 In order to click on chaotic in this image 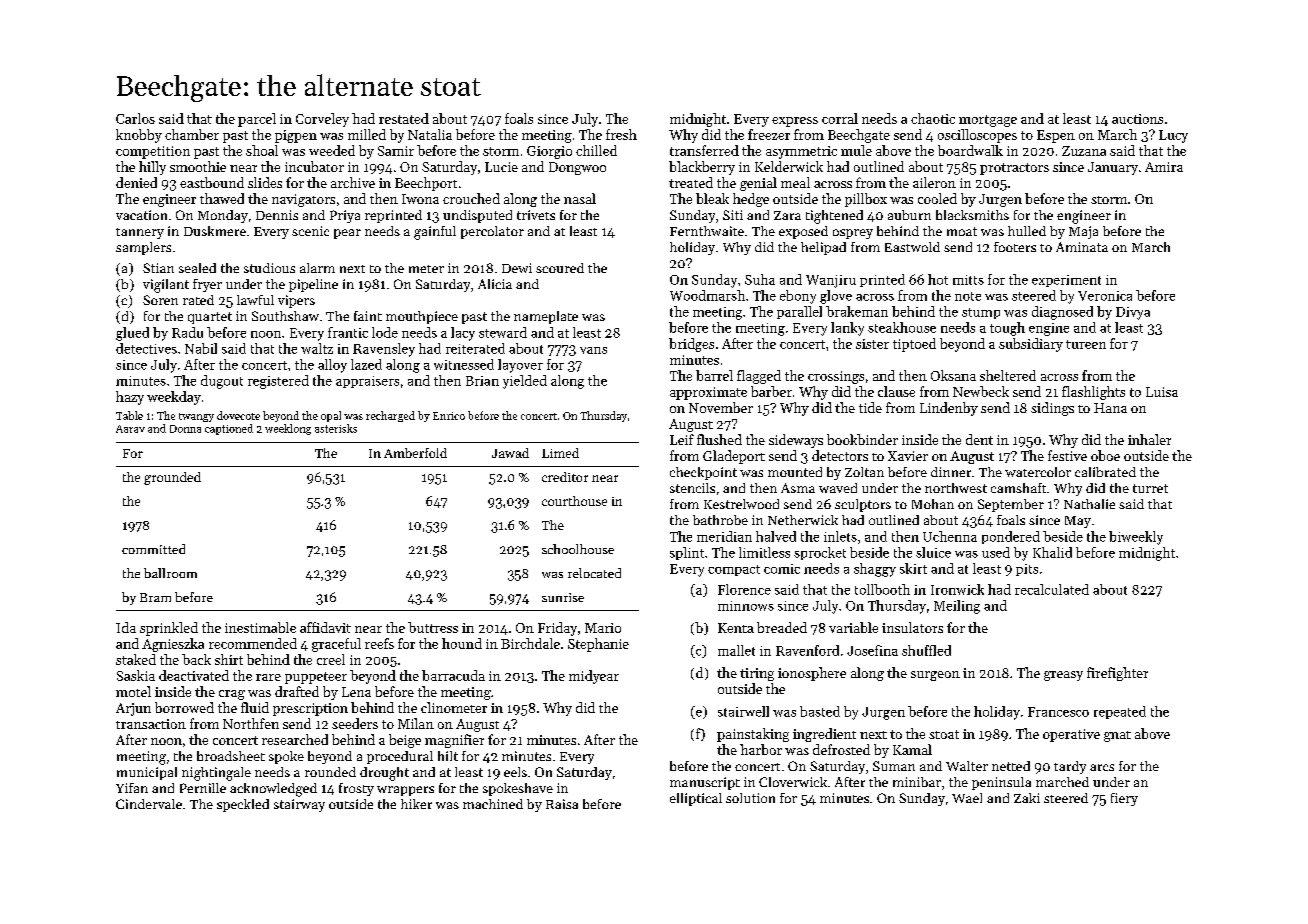, I will do `click(933, 118)`.
